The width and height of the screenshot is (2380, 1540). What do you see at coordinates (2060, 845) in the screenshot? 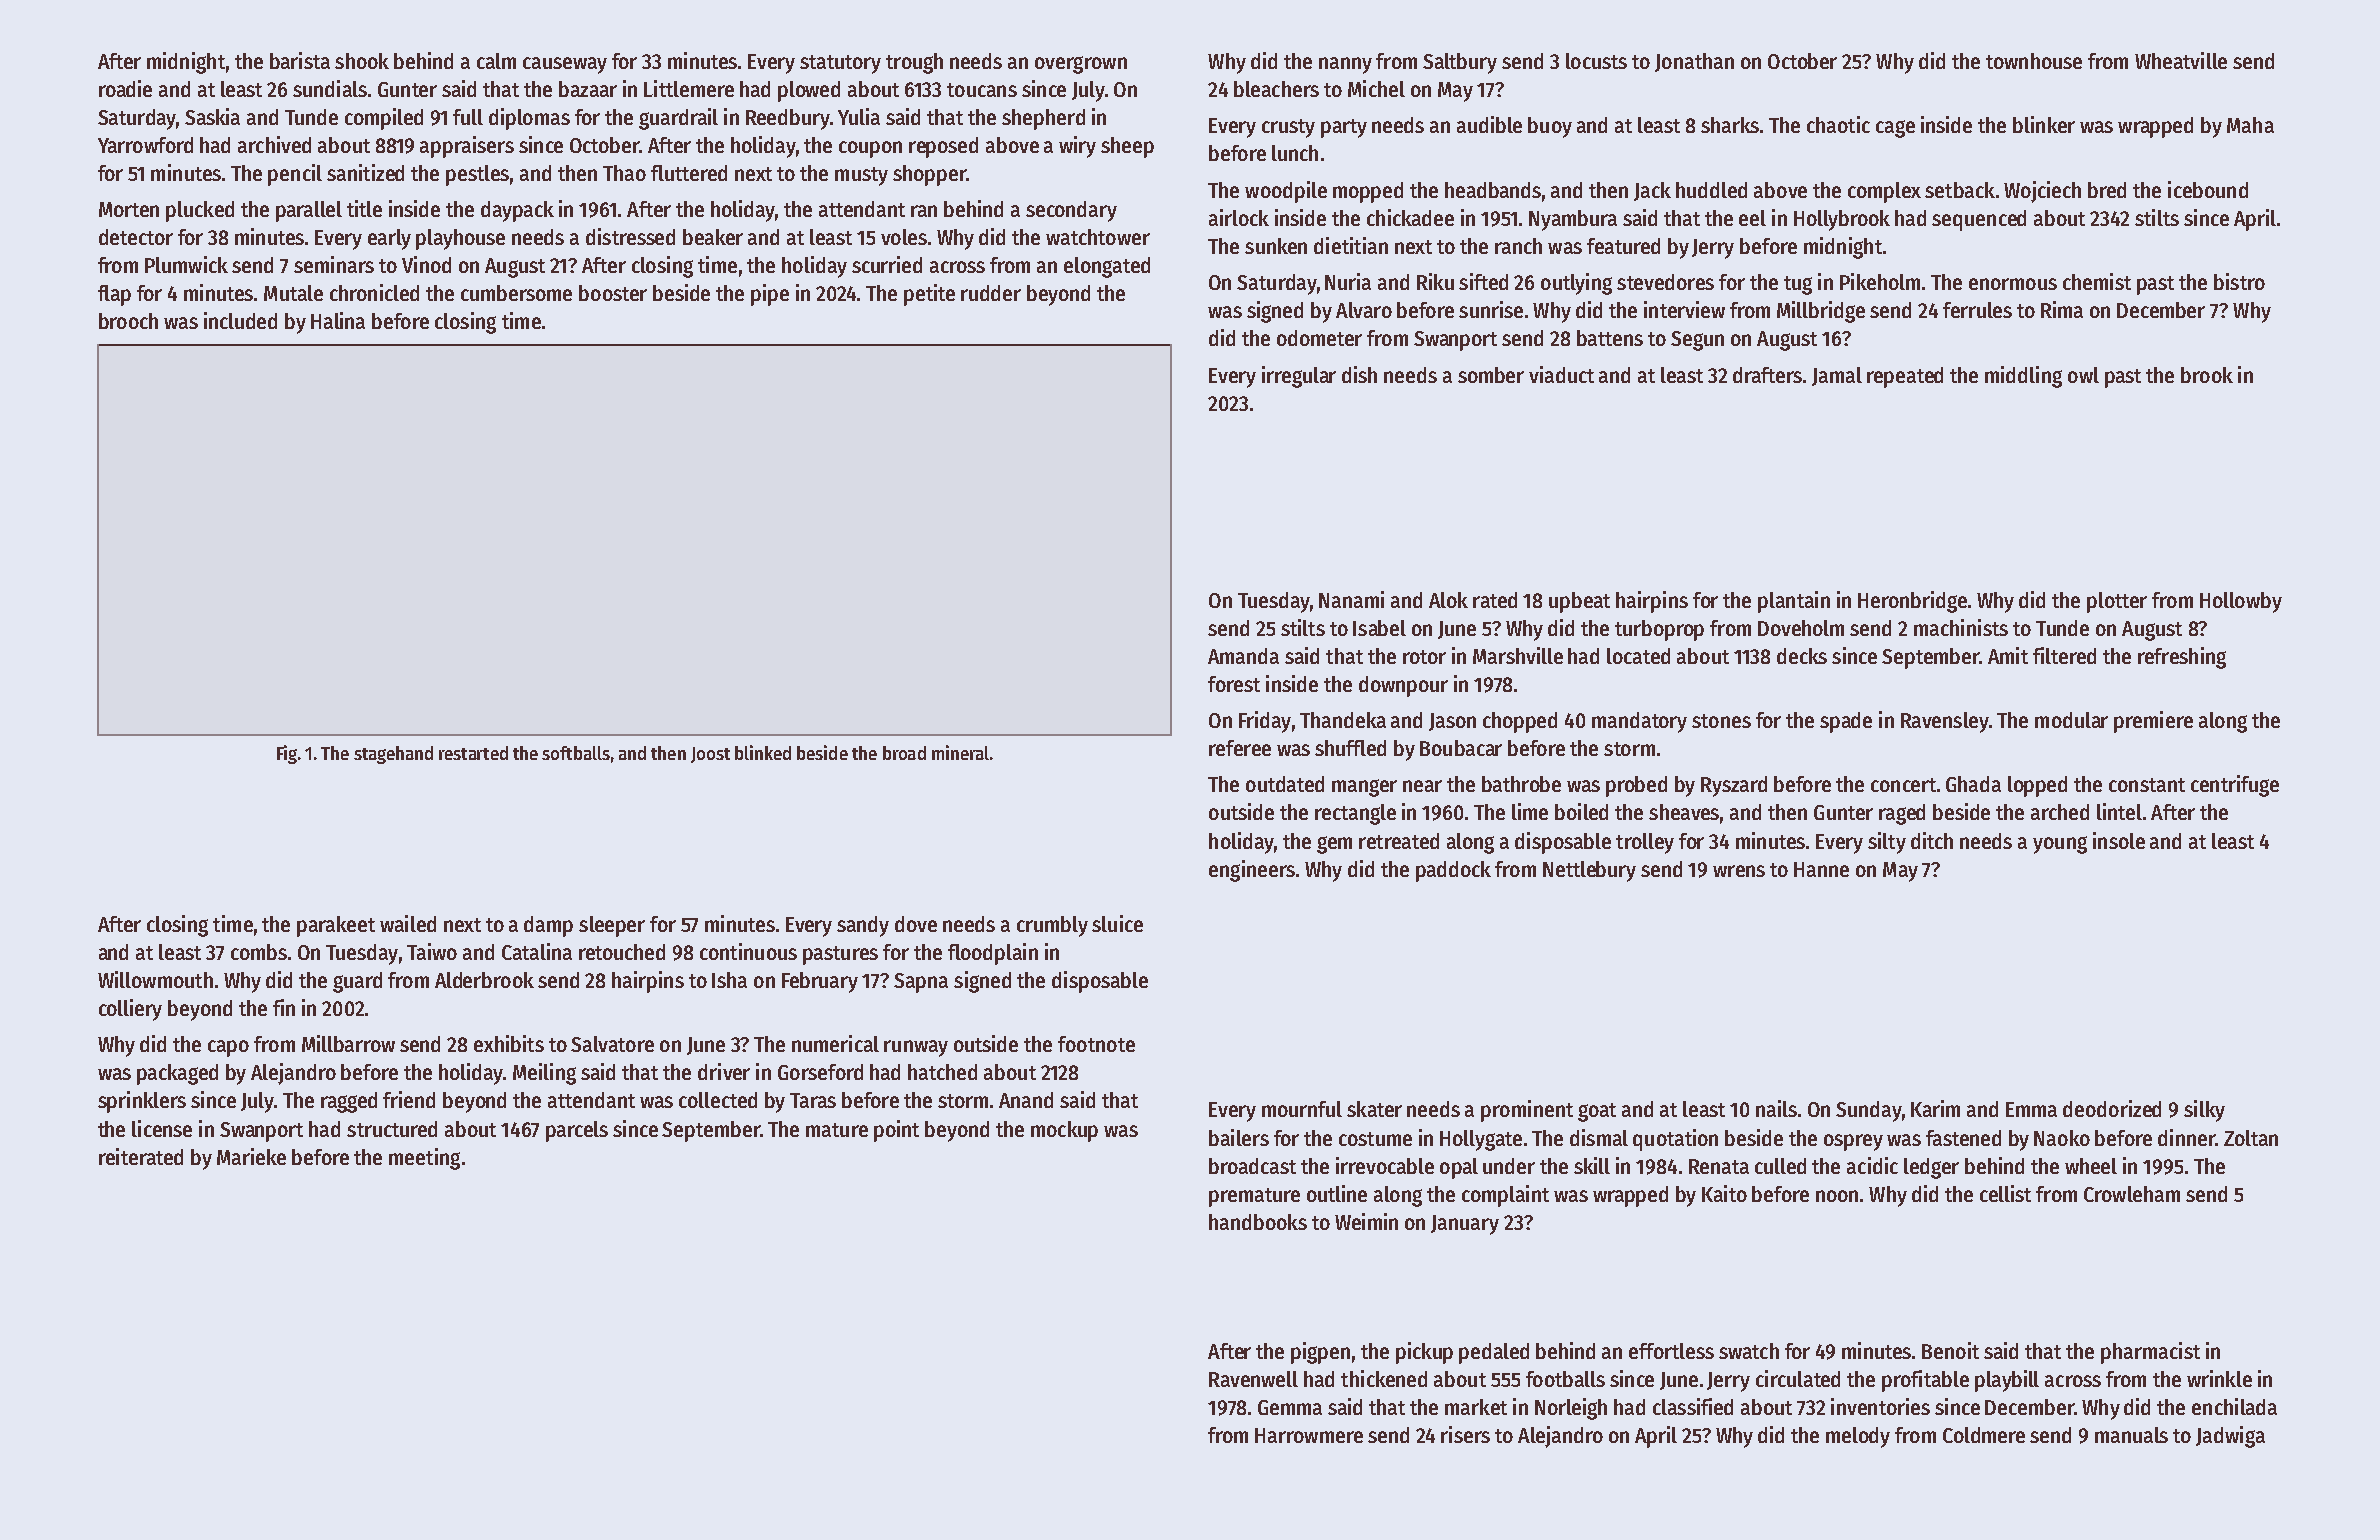
I see `young` at bounding box center [2060, 845].
